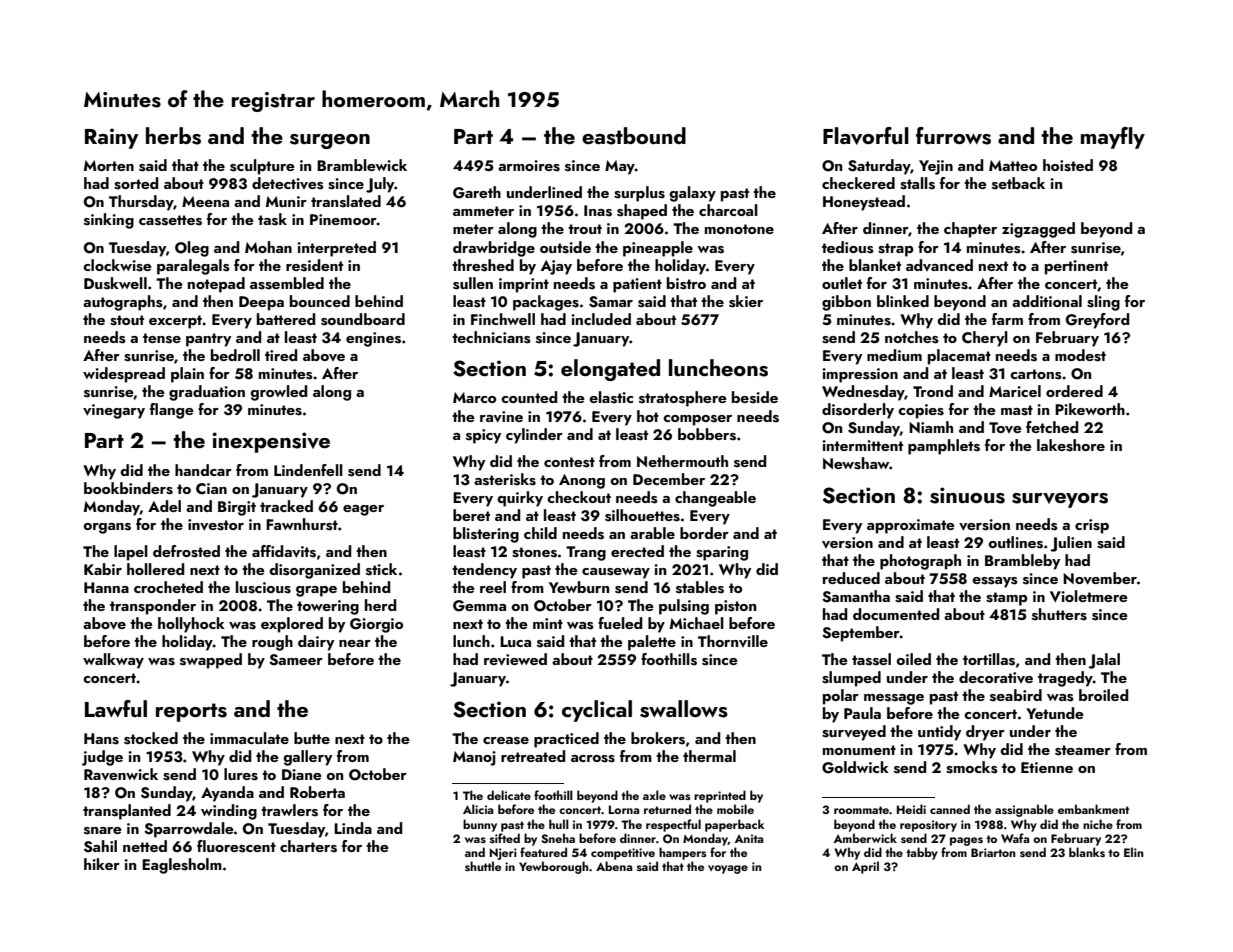 Image resolution: width=1233 pixels, height=952 pixels. Describe the element at coordinates (162, 338) in the screenshot. I see `tense` at that location.
